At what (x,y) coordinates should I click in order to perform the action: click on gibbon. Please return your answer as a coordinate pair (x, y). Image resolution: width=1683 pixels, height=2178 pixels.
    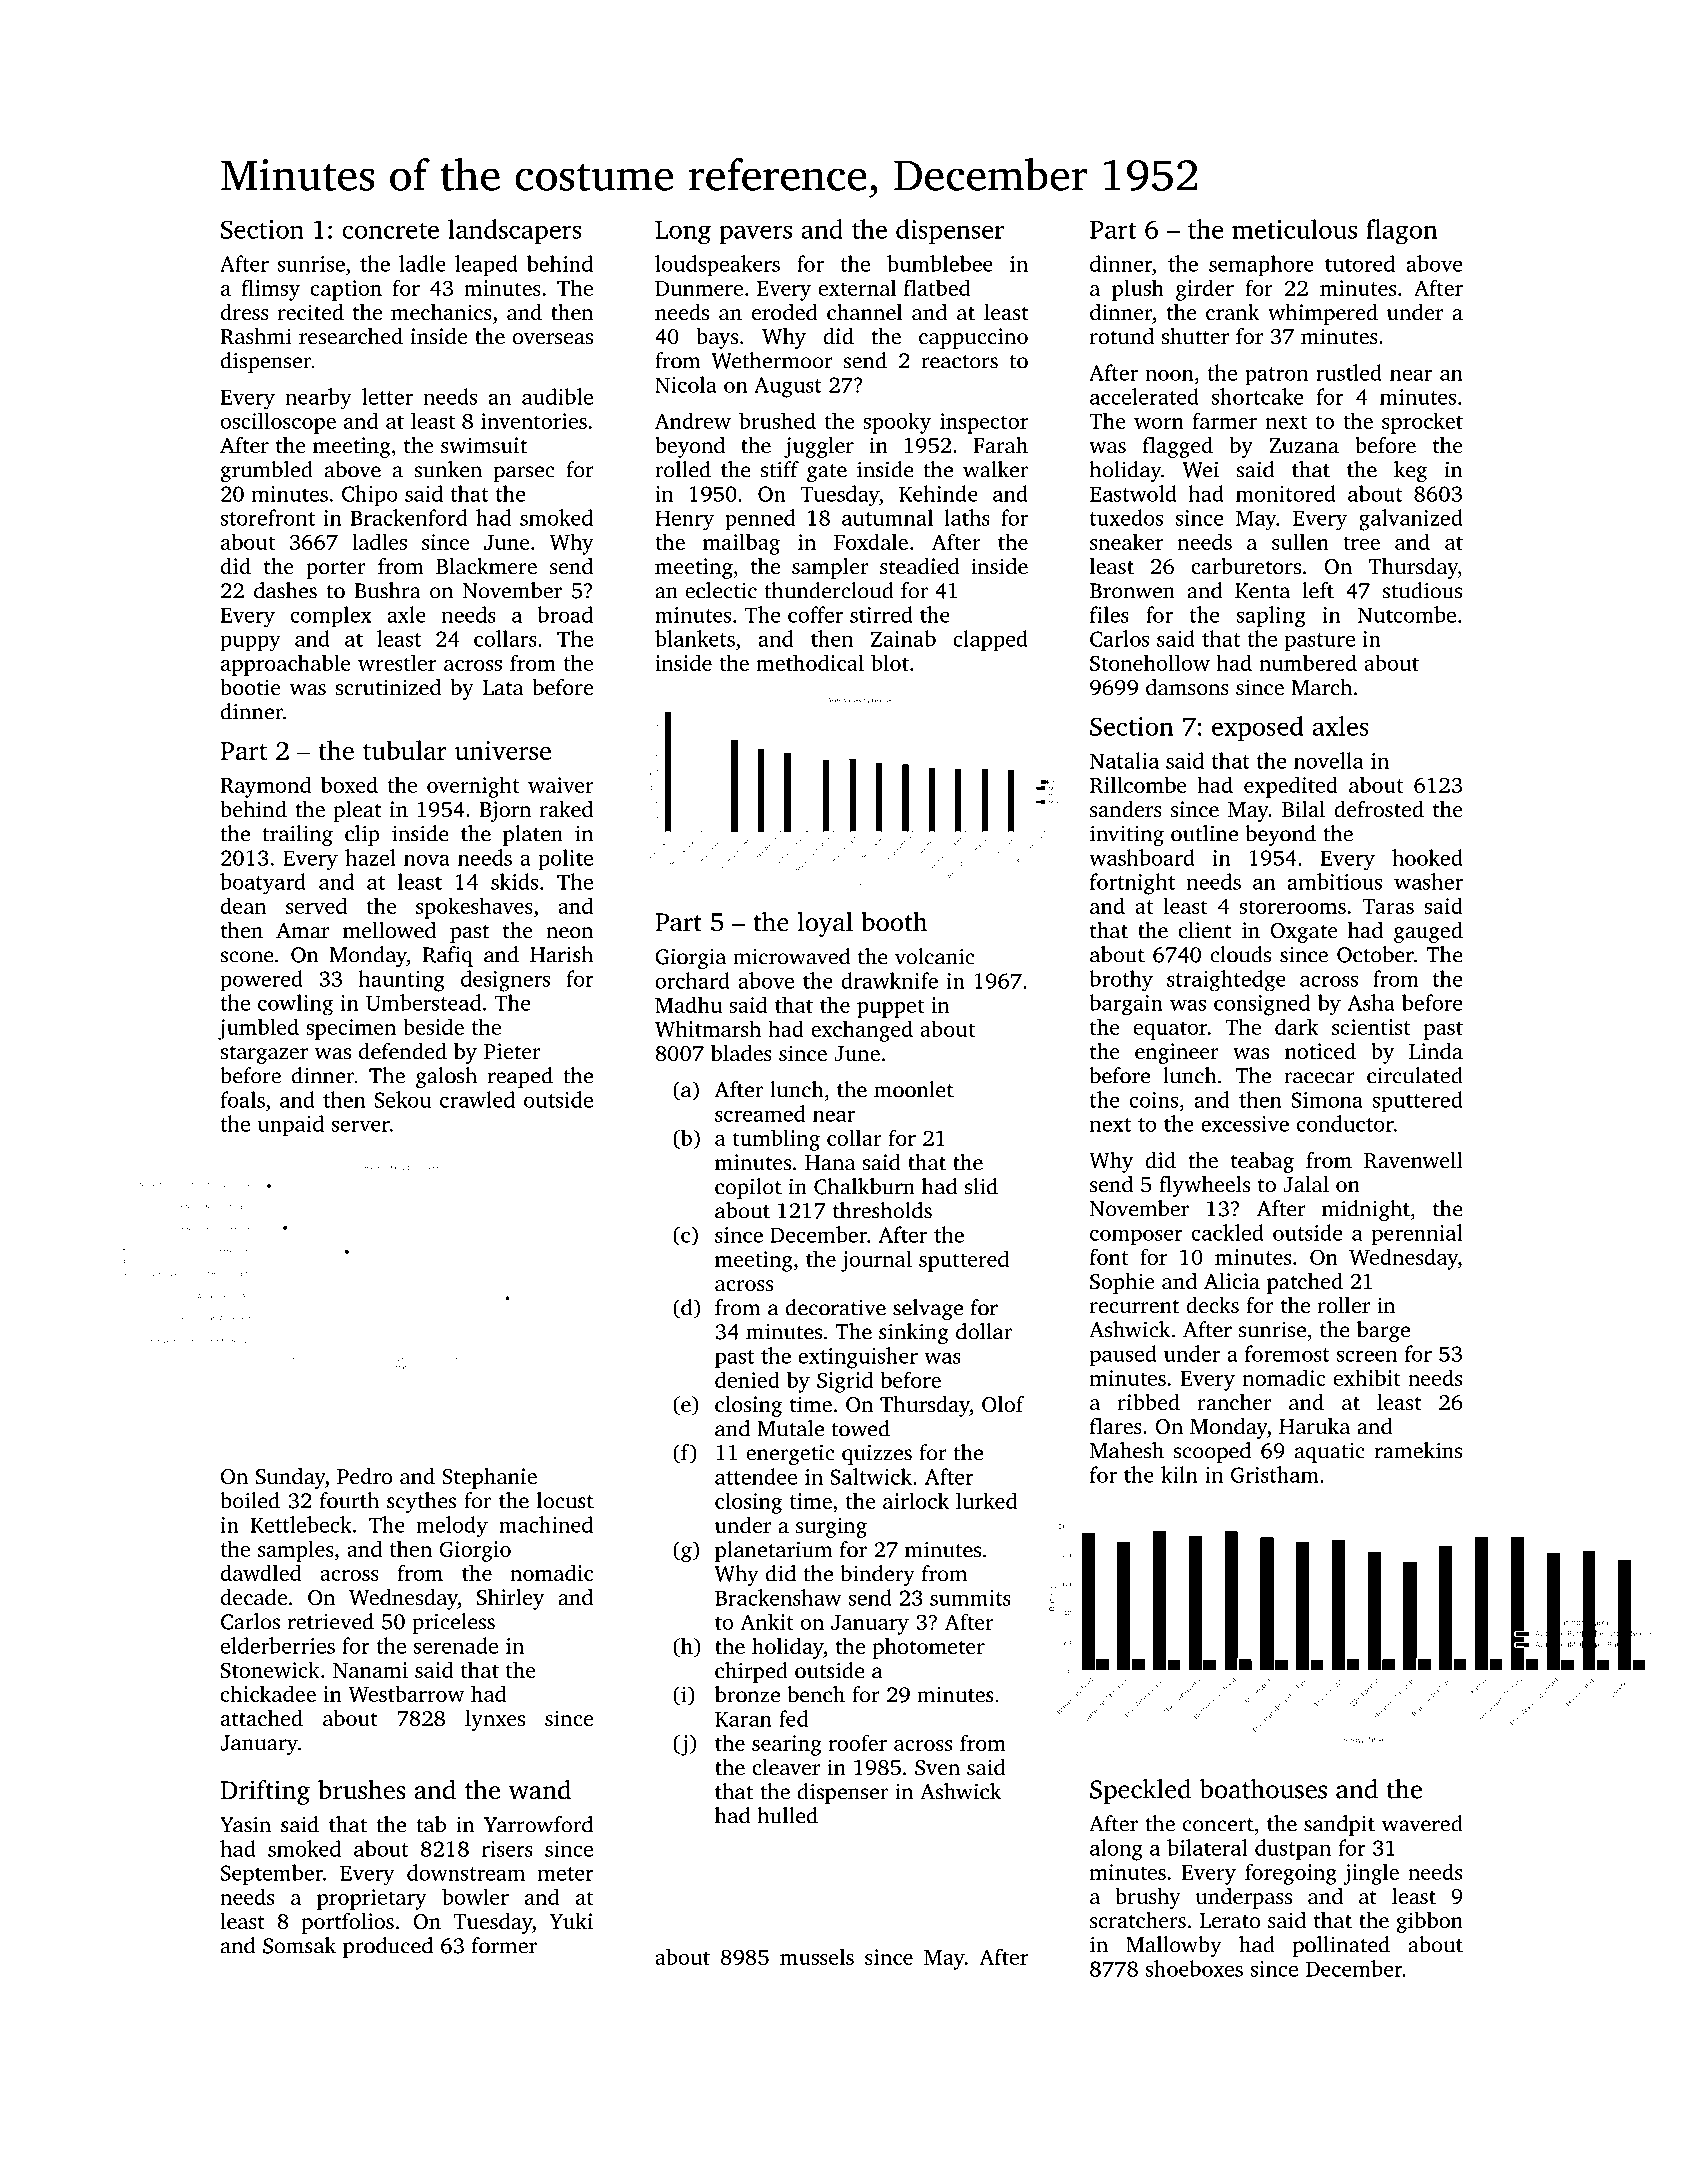
    Looking at the image, I should click on (1430, 1922).
